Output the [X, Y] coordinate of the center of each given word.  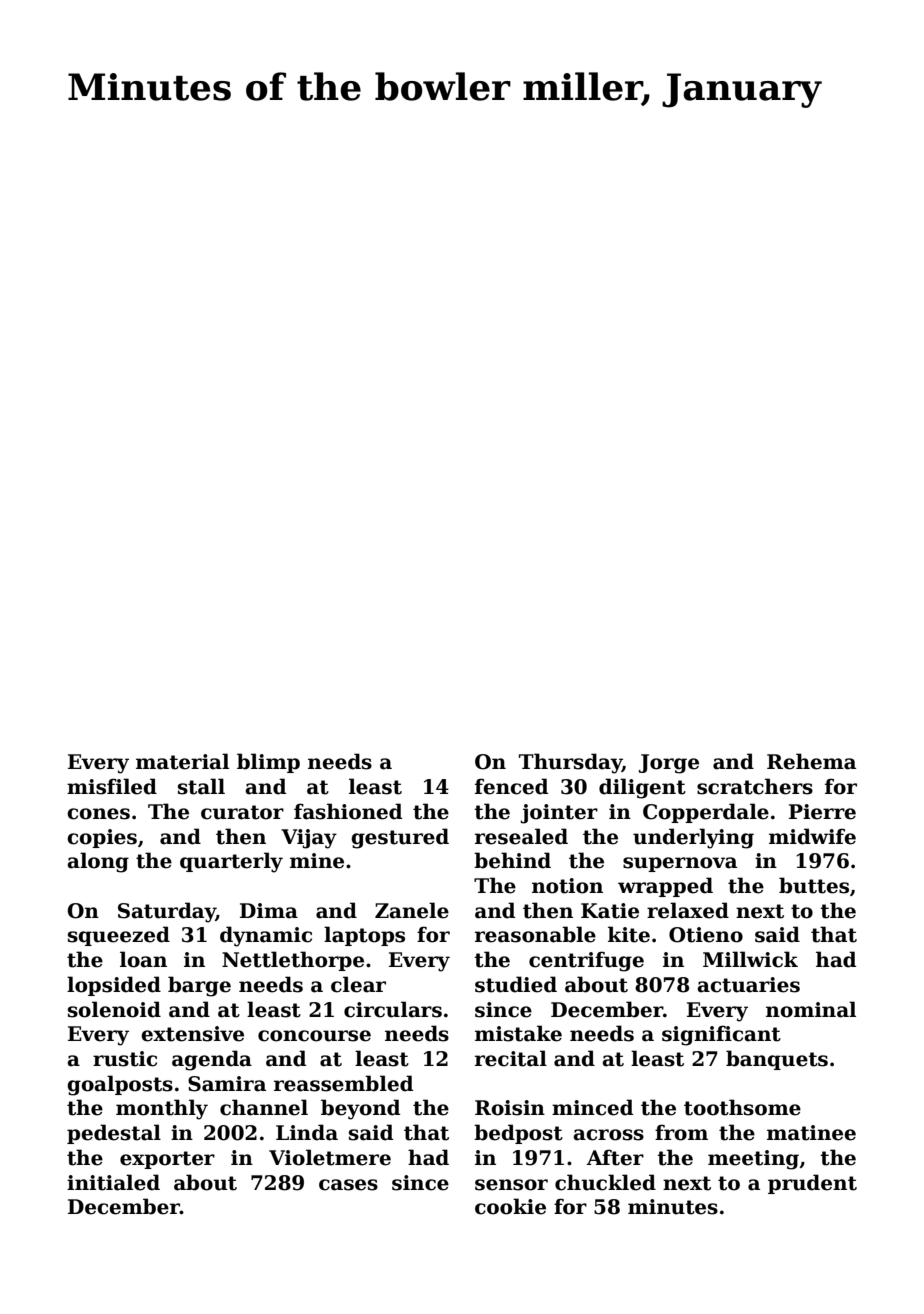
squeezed [119, 936]
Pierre [822, 812]
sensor [511, 1185]
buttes [814, 885]
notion [567, 886]
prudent [812, 1184]
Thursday [570, 763]
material [182, 761]
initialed [113, 1182]
